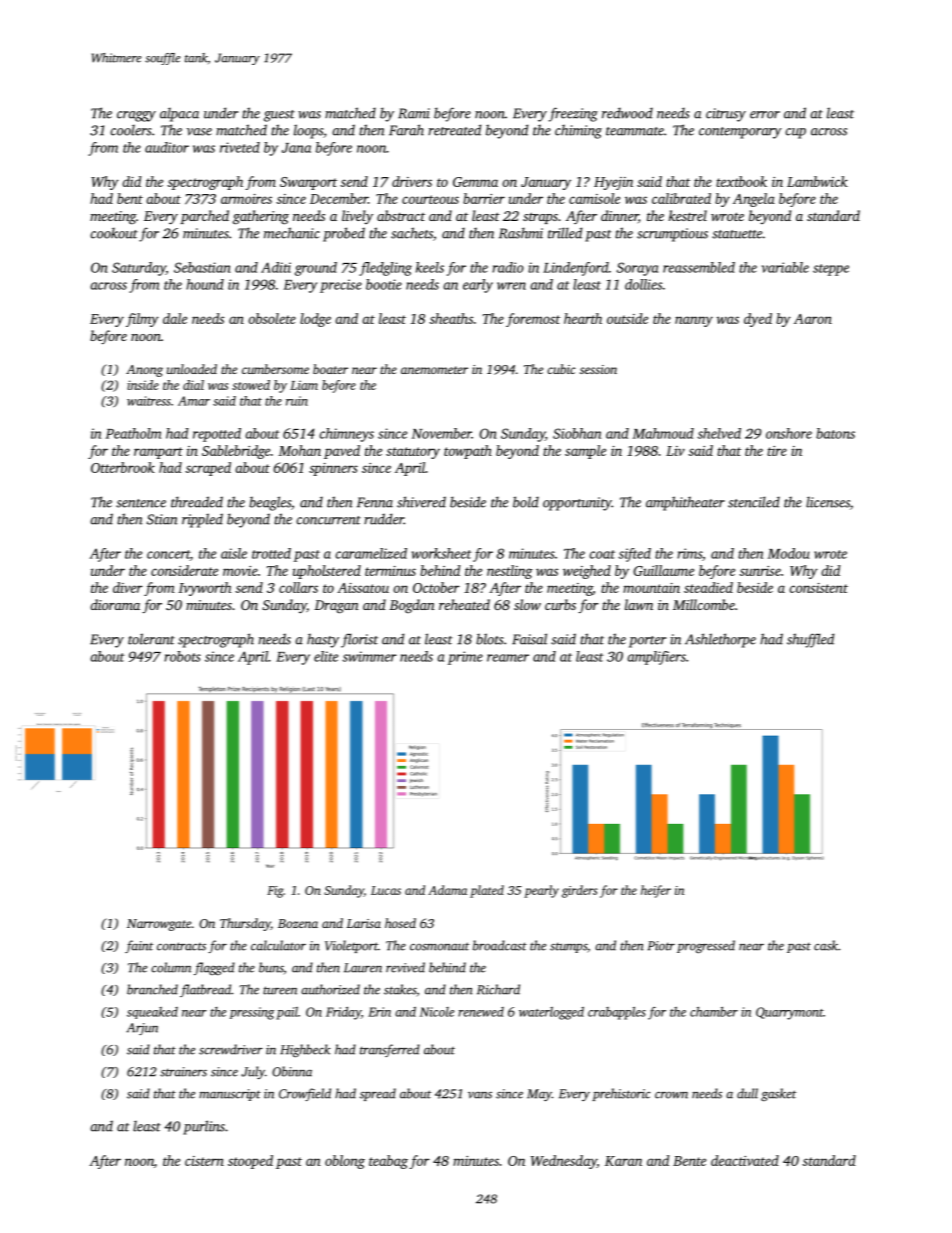 The height and width of the screenshot is (1233, 952). I want to click on coat, so click(602, 554).
